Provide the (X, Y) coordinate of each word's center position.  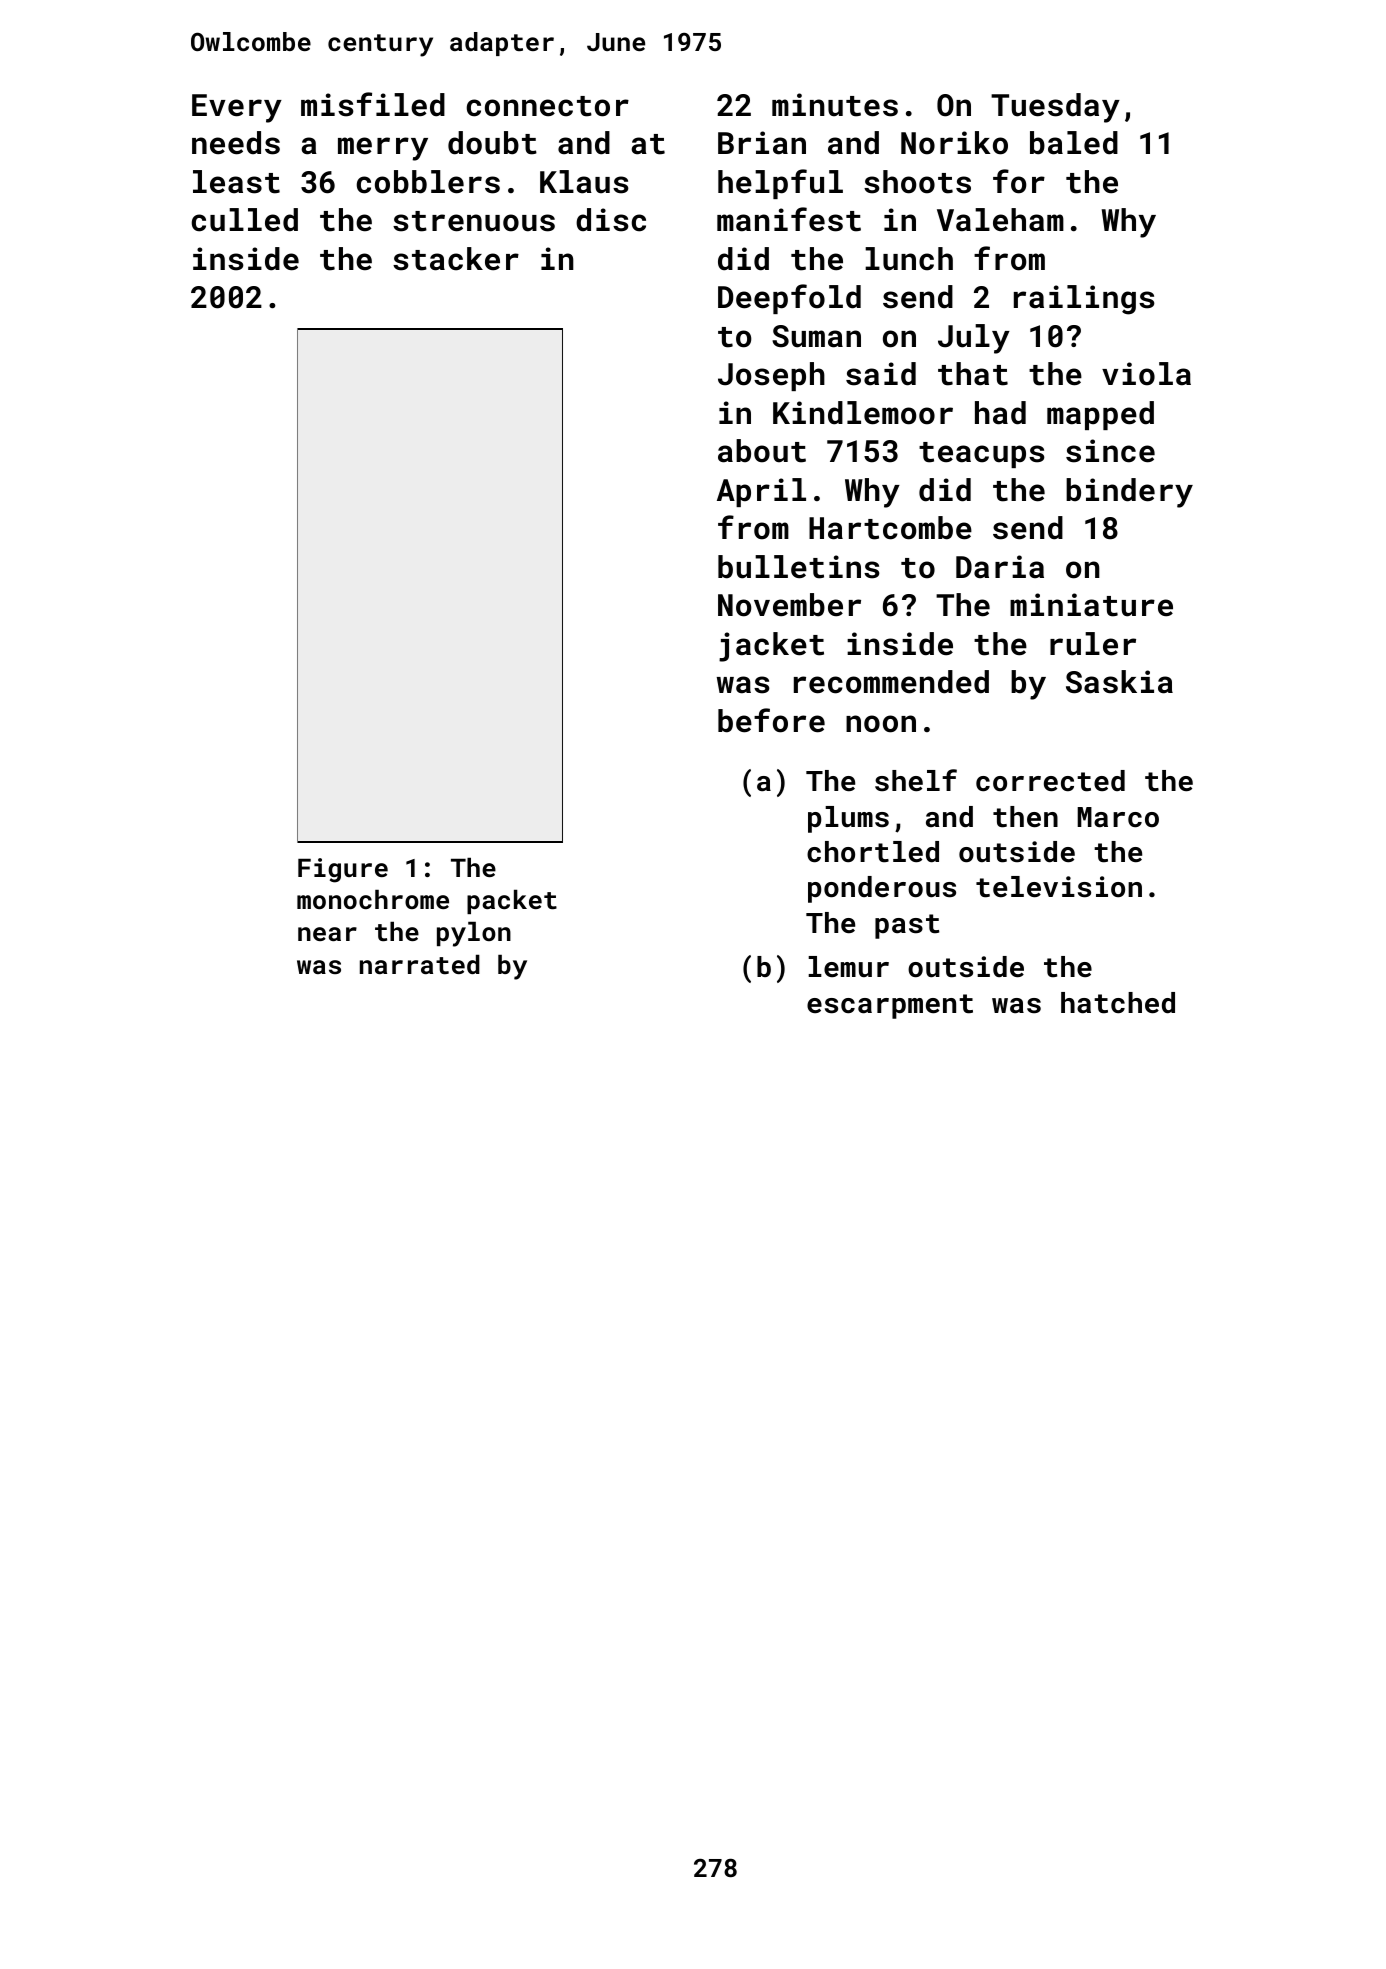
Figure (343, 870)
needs (236, 143)
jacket (771, 647)
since (1110, 451)
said (881, 374)
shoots (917, 182)
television (1059, 887)
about (762, 451)
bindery (1129, 493)
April (761, 492)
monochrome (373, 899)
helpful (780, 184)
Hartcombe (890, 528)
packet (512, 902)
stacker (456, 259)
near (327, 934)
